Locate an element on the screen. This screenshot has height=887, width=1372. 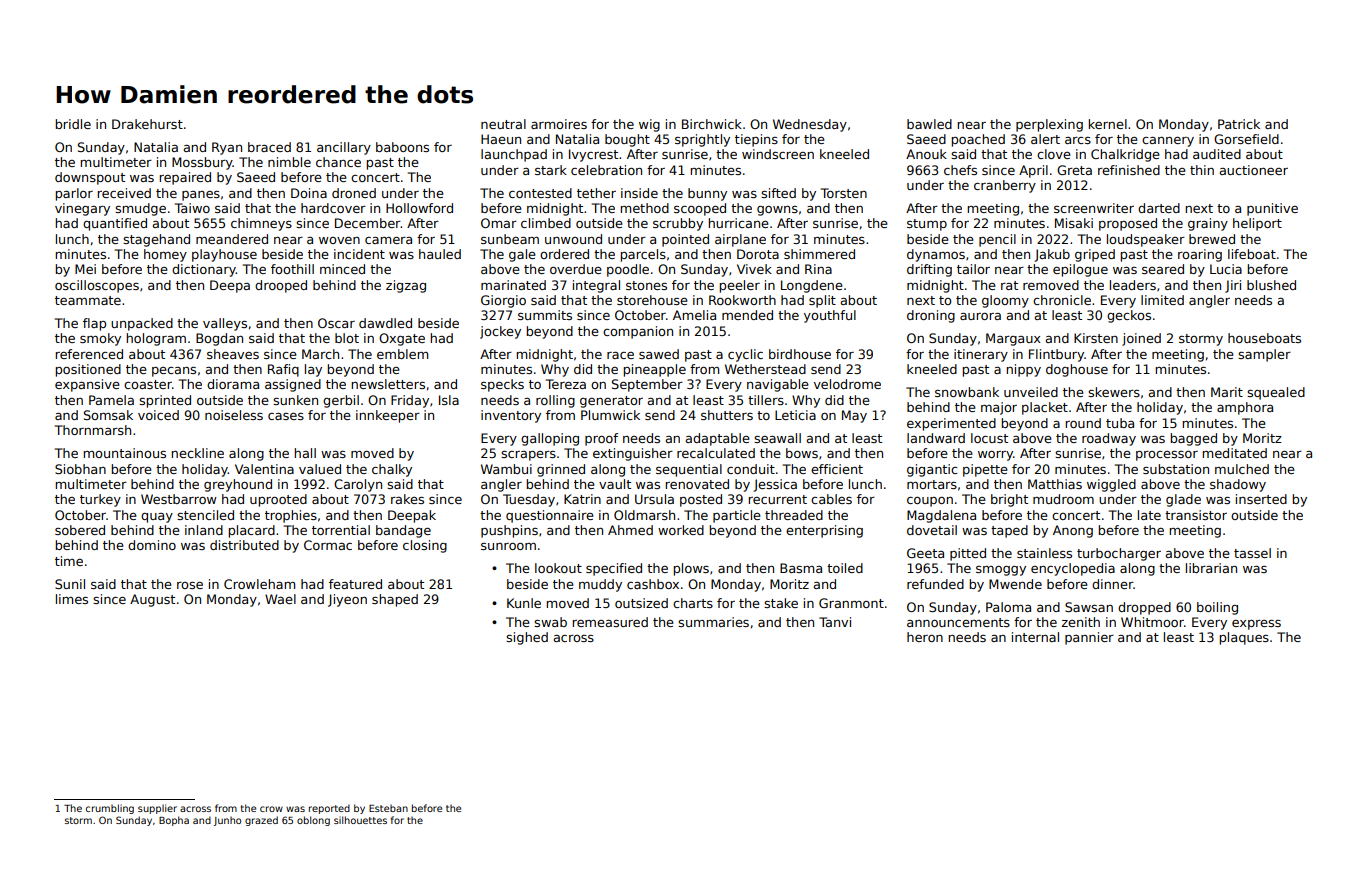
geckos is located at coordinates (1129, 316).
